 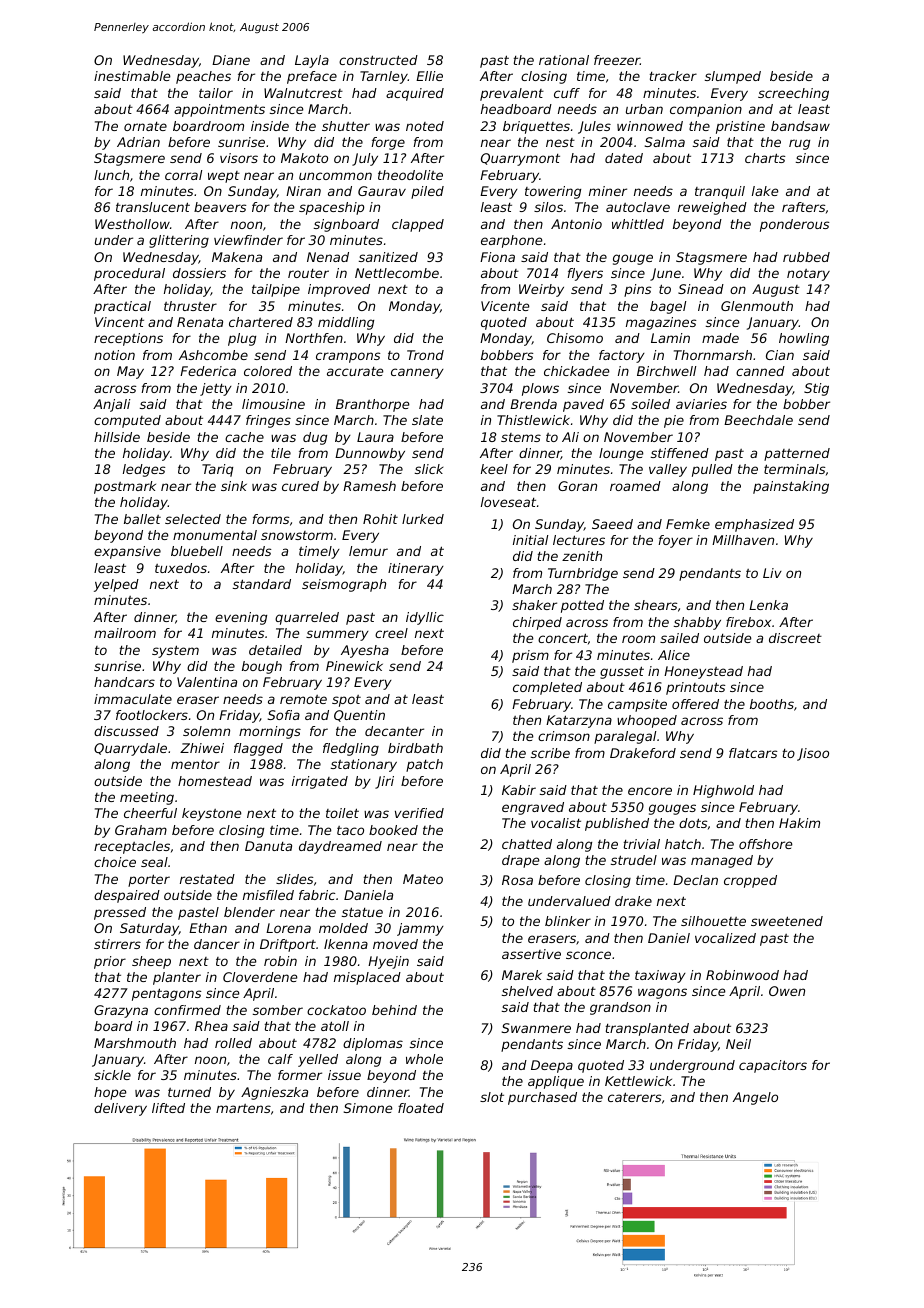 I want to click on Honeystead, so click(x=703, y=672).
